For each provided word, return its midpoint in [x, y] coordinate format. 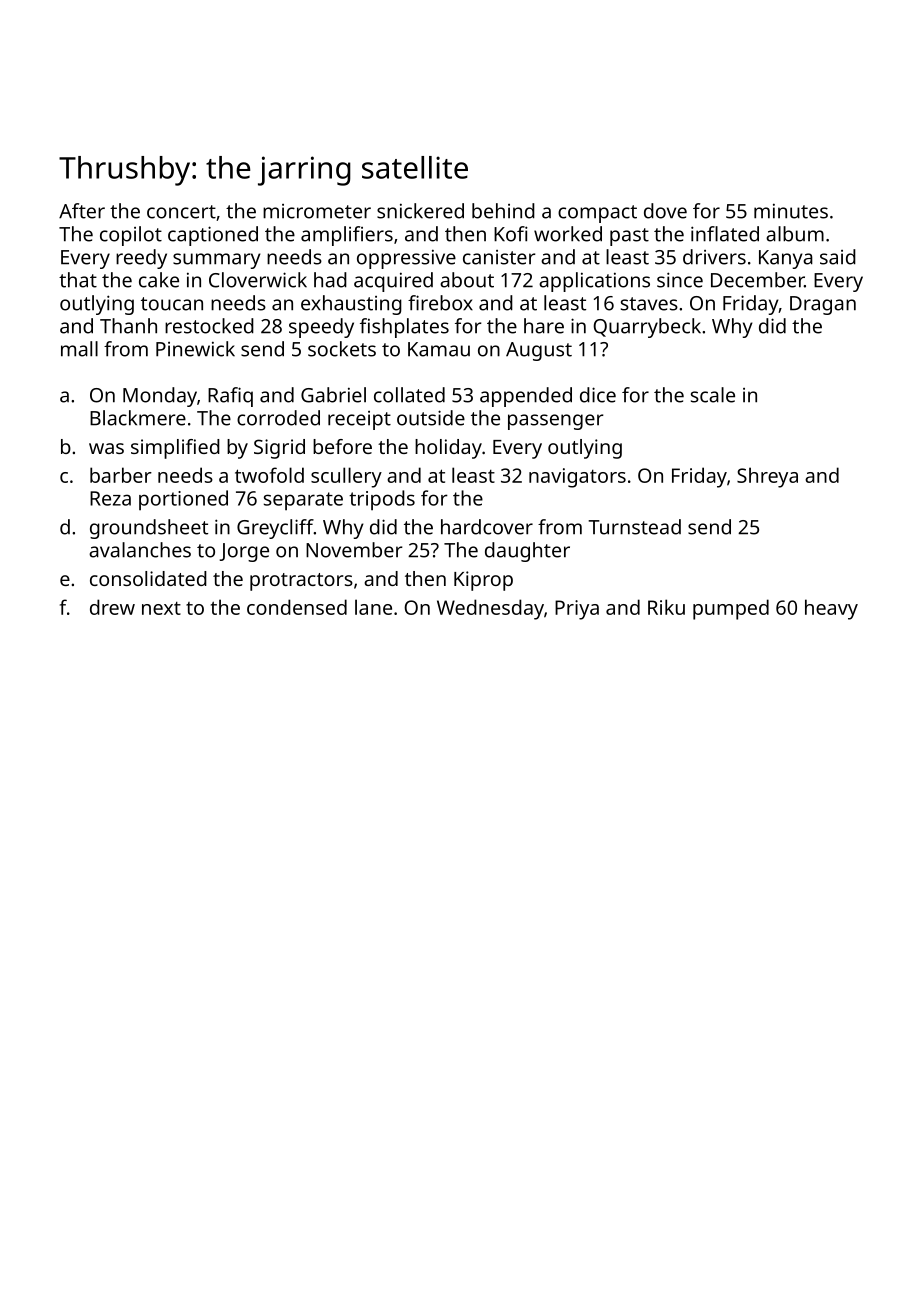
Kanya [786, 259]
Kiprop [483, 581]
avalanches [140, 550]
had [330, 280]
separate [303, 501]
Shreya [767, 477]
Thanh [128, 326]
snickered [420, 211]
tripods [382, 500]
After [82, 211]
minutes [791, 211]
